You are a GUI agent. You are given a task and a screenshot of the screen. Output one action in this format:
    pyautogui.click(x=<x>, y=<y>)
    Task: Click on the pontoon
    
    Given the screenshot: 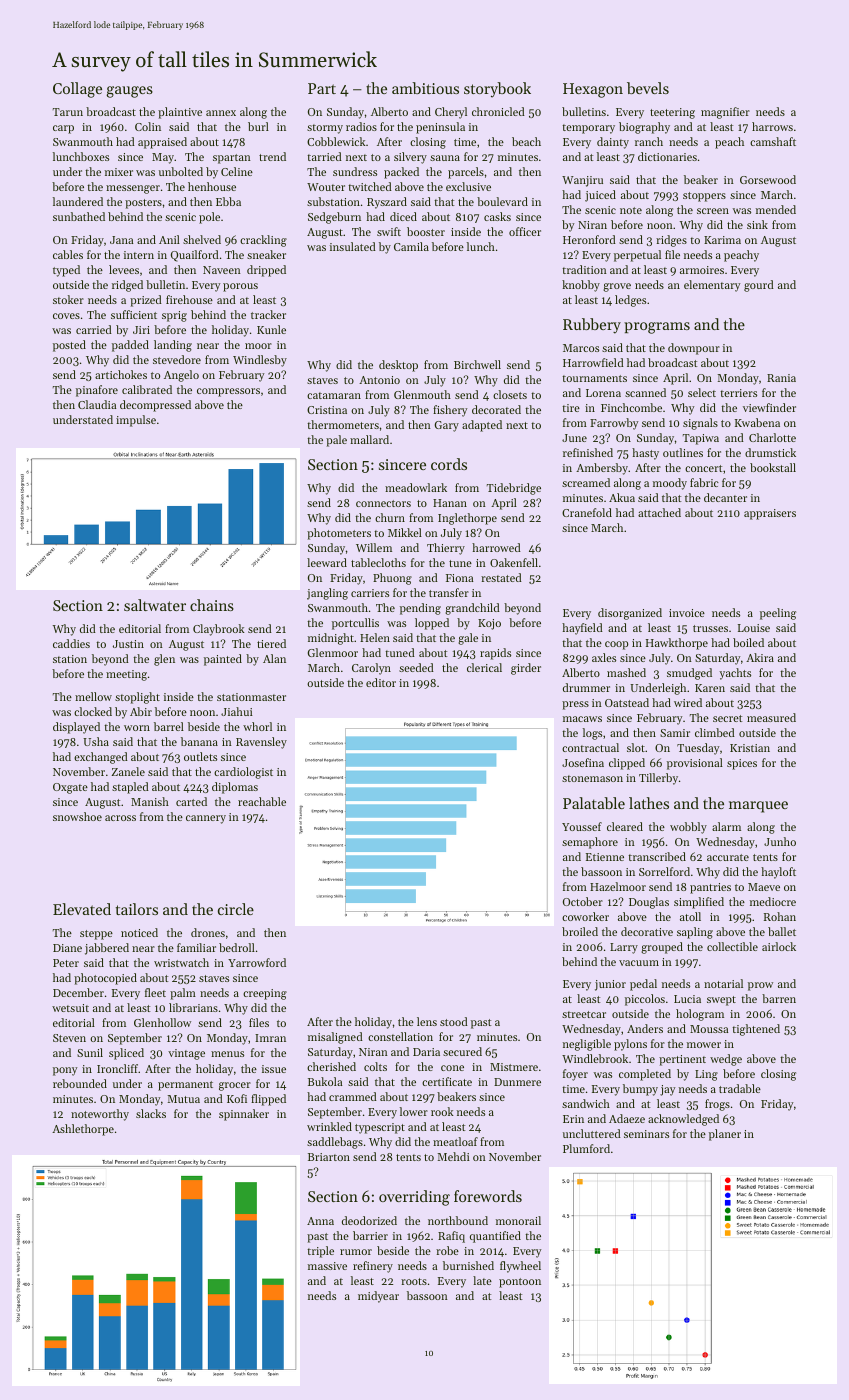 What is the action you would take?
    pyautogui.click(x=520, y=1283)
